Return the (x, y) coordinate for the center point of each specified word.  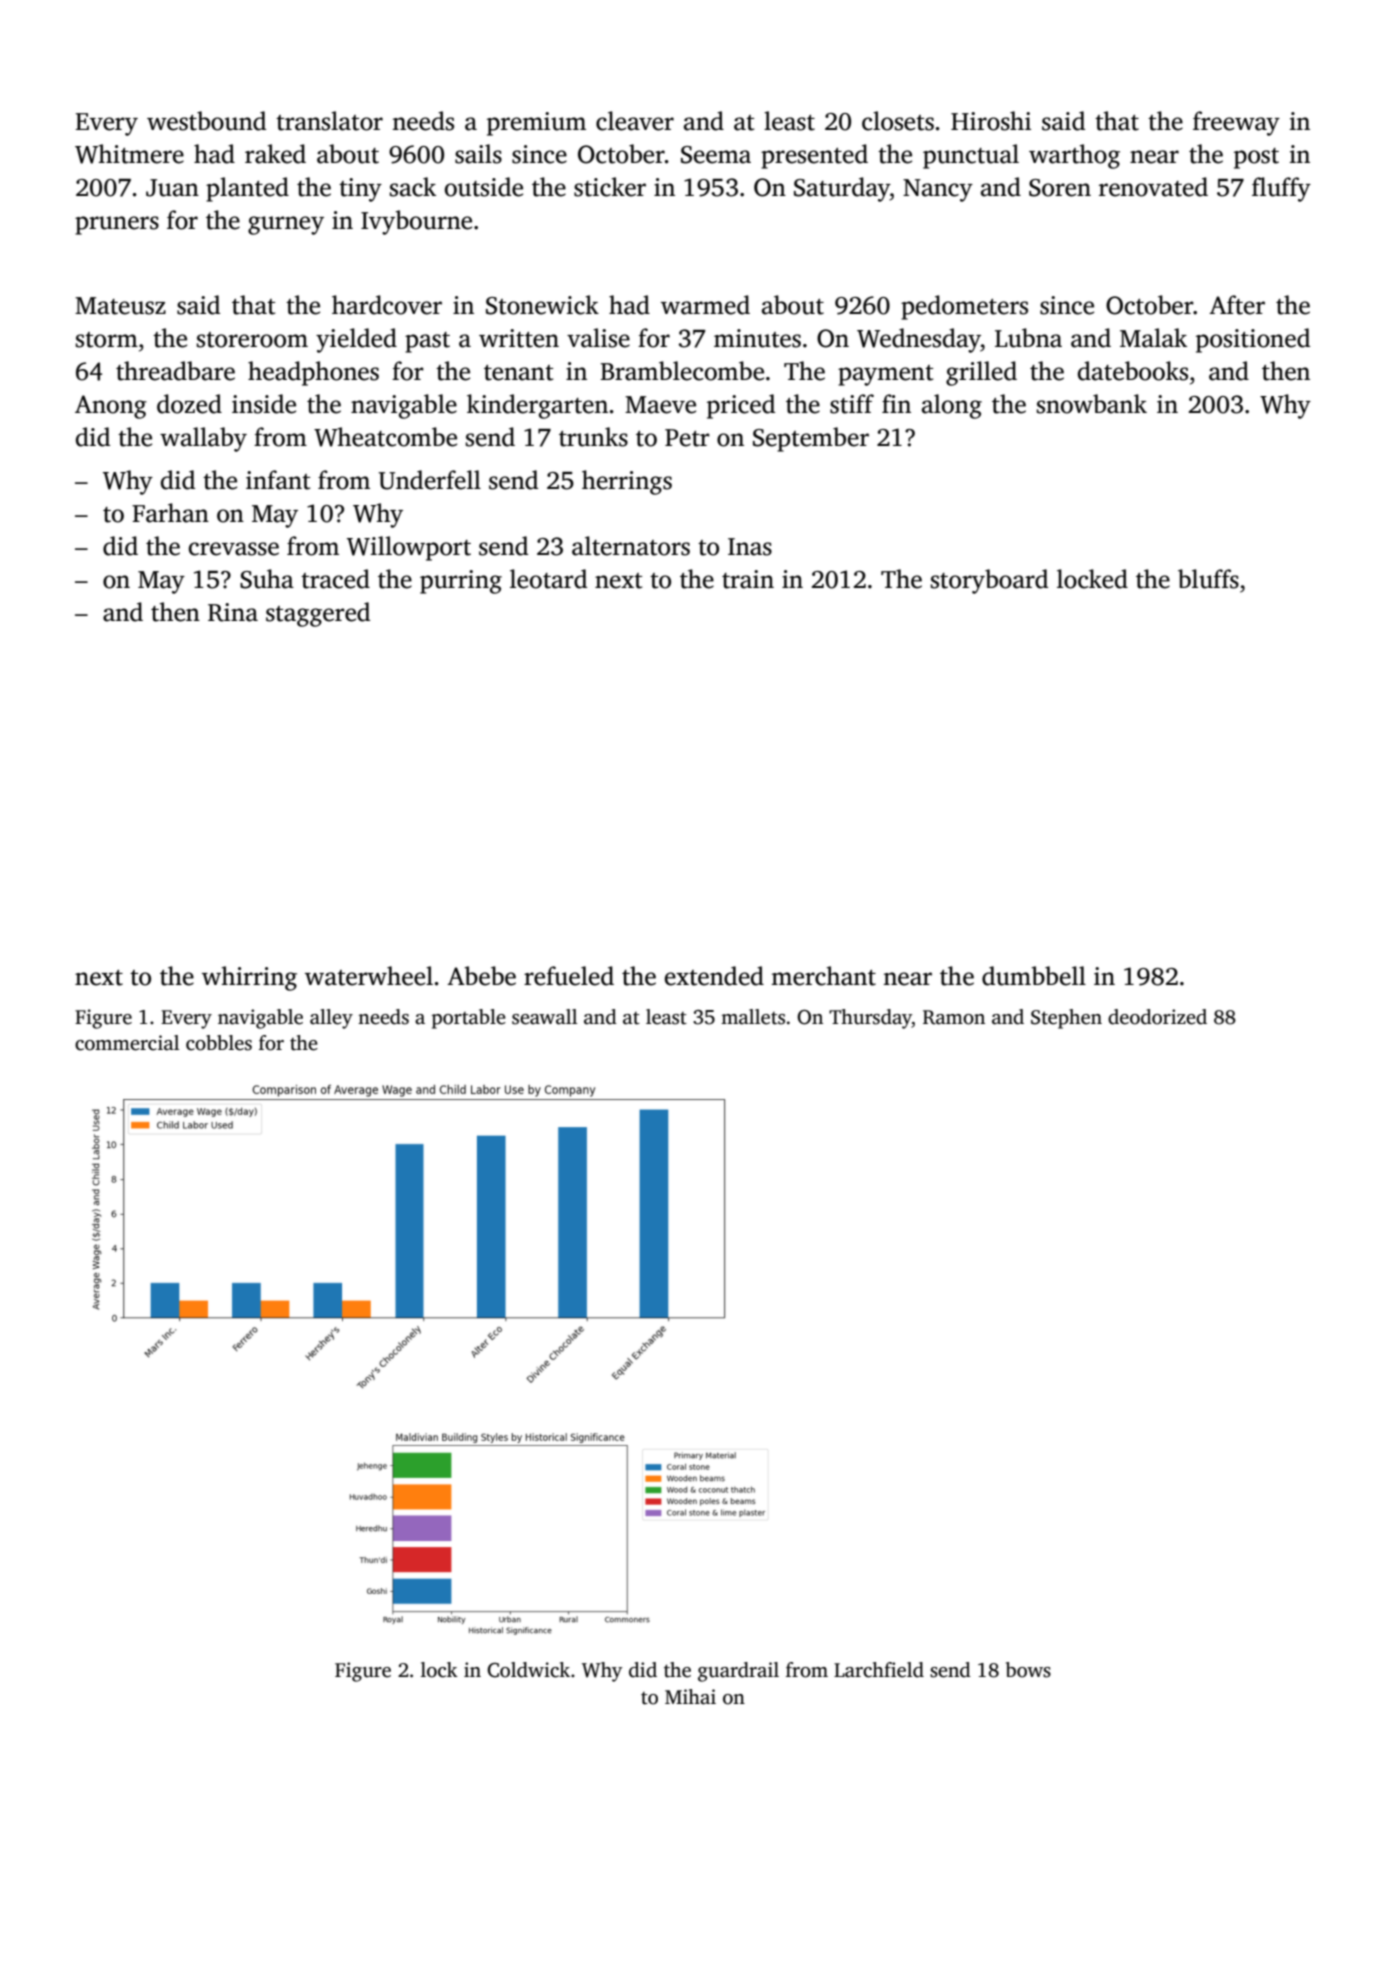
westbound (206, 121)
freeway (1236, 123)
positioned (1253, 340)
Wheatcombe (385, 437)
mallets (753, 1017)
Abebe (481, 976)
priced (741, 406)
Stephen (1066, 1019)
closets (898, 121)
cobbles (219, 1043)
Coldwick (528, 1670)
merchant (823, 976)
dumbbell (1034, 976)
